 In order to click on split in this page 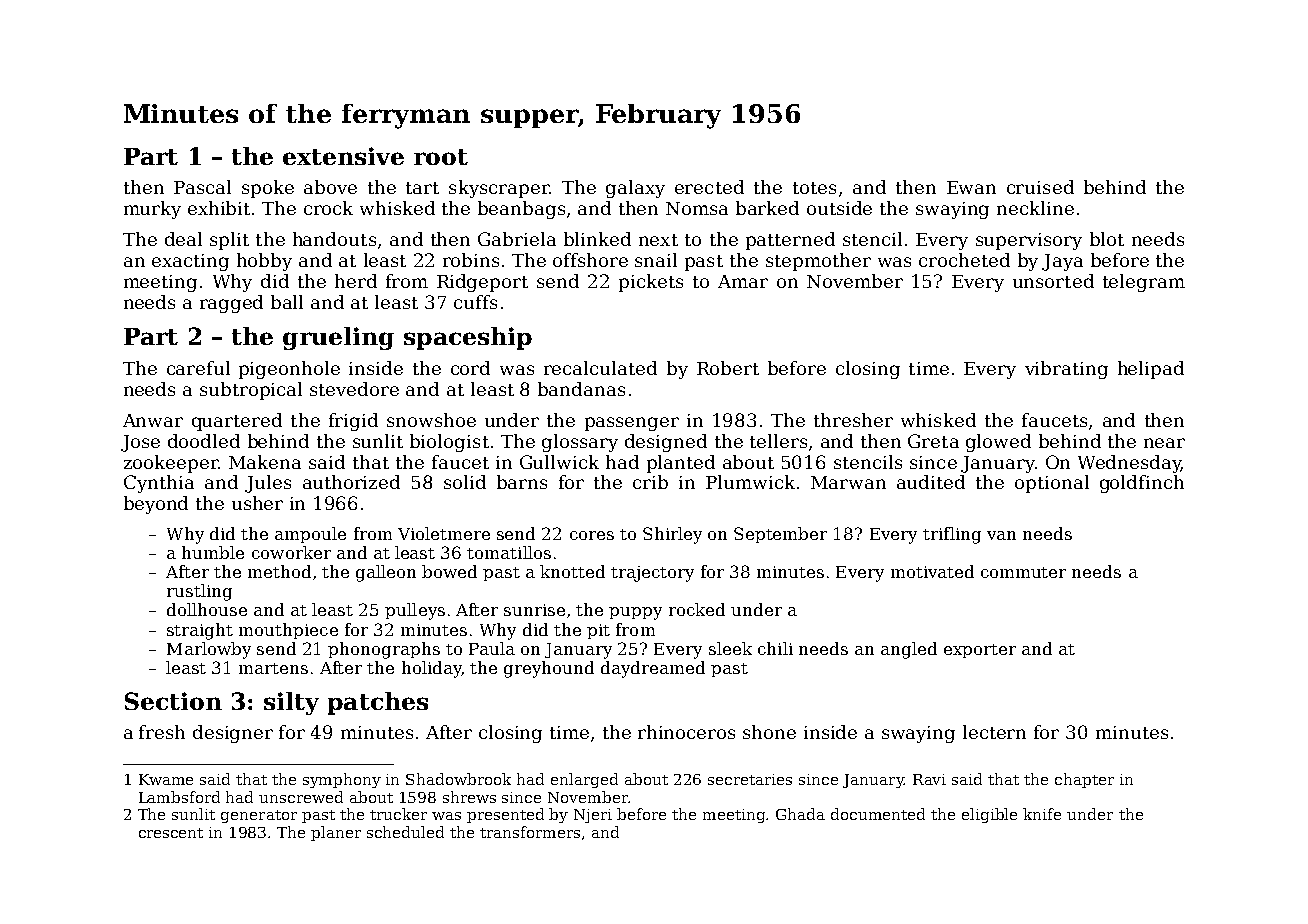, I will do `click(229, 241)`.
